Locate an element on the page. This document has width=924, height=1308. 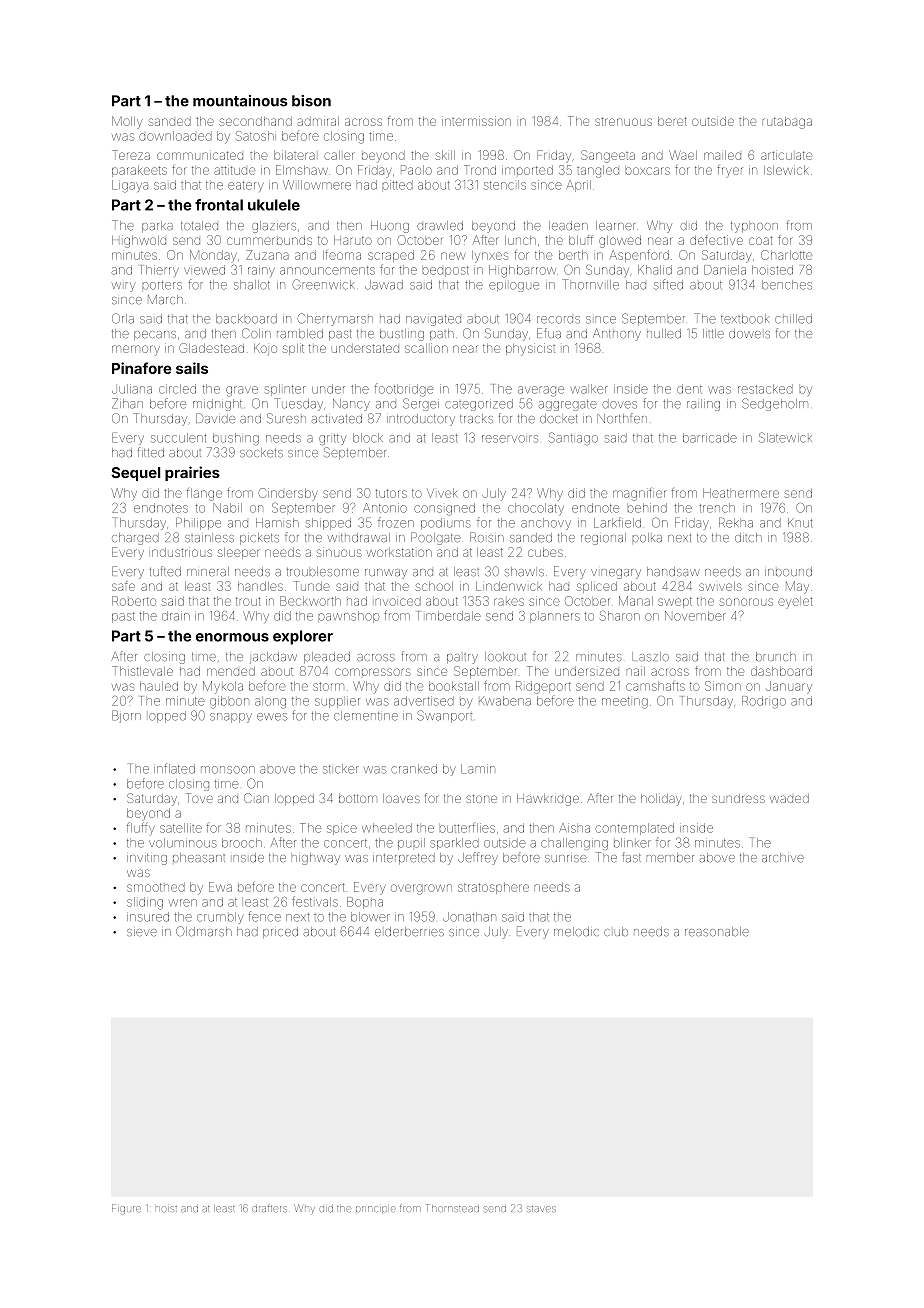
mountainous is located at coordinates (240, 101).
